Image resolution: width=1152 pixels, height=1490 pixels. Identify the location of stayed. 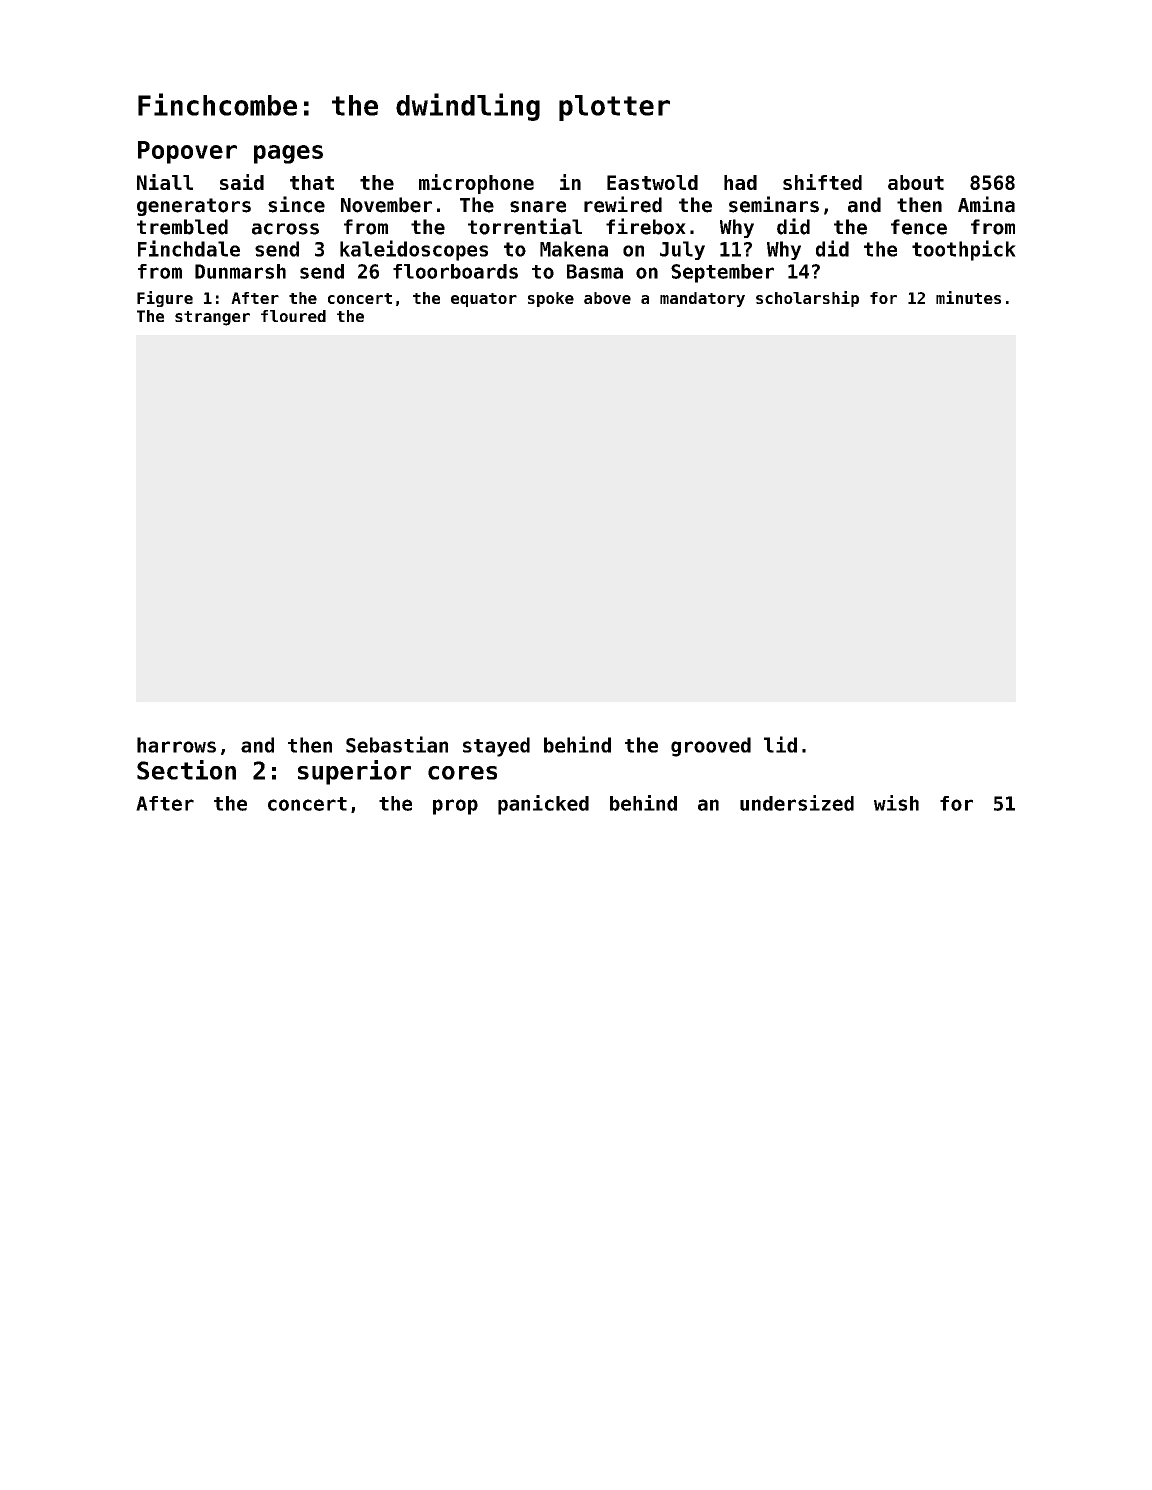
(496, 747).
